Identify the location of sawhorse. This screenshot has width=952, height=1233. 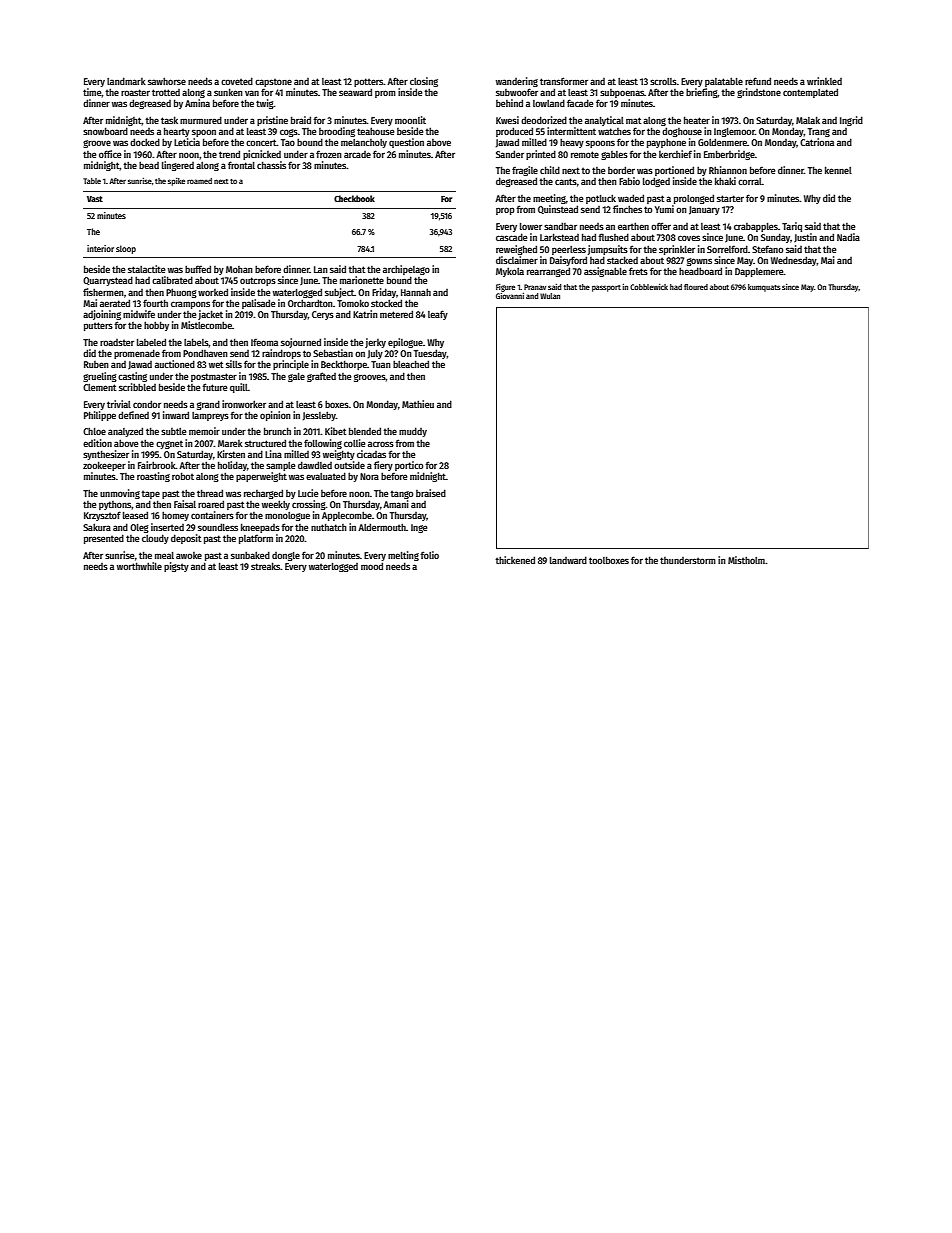
(167, 81).
